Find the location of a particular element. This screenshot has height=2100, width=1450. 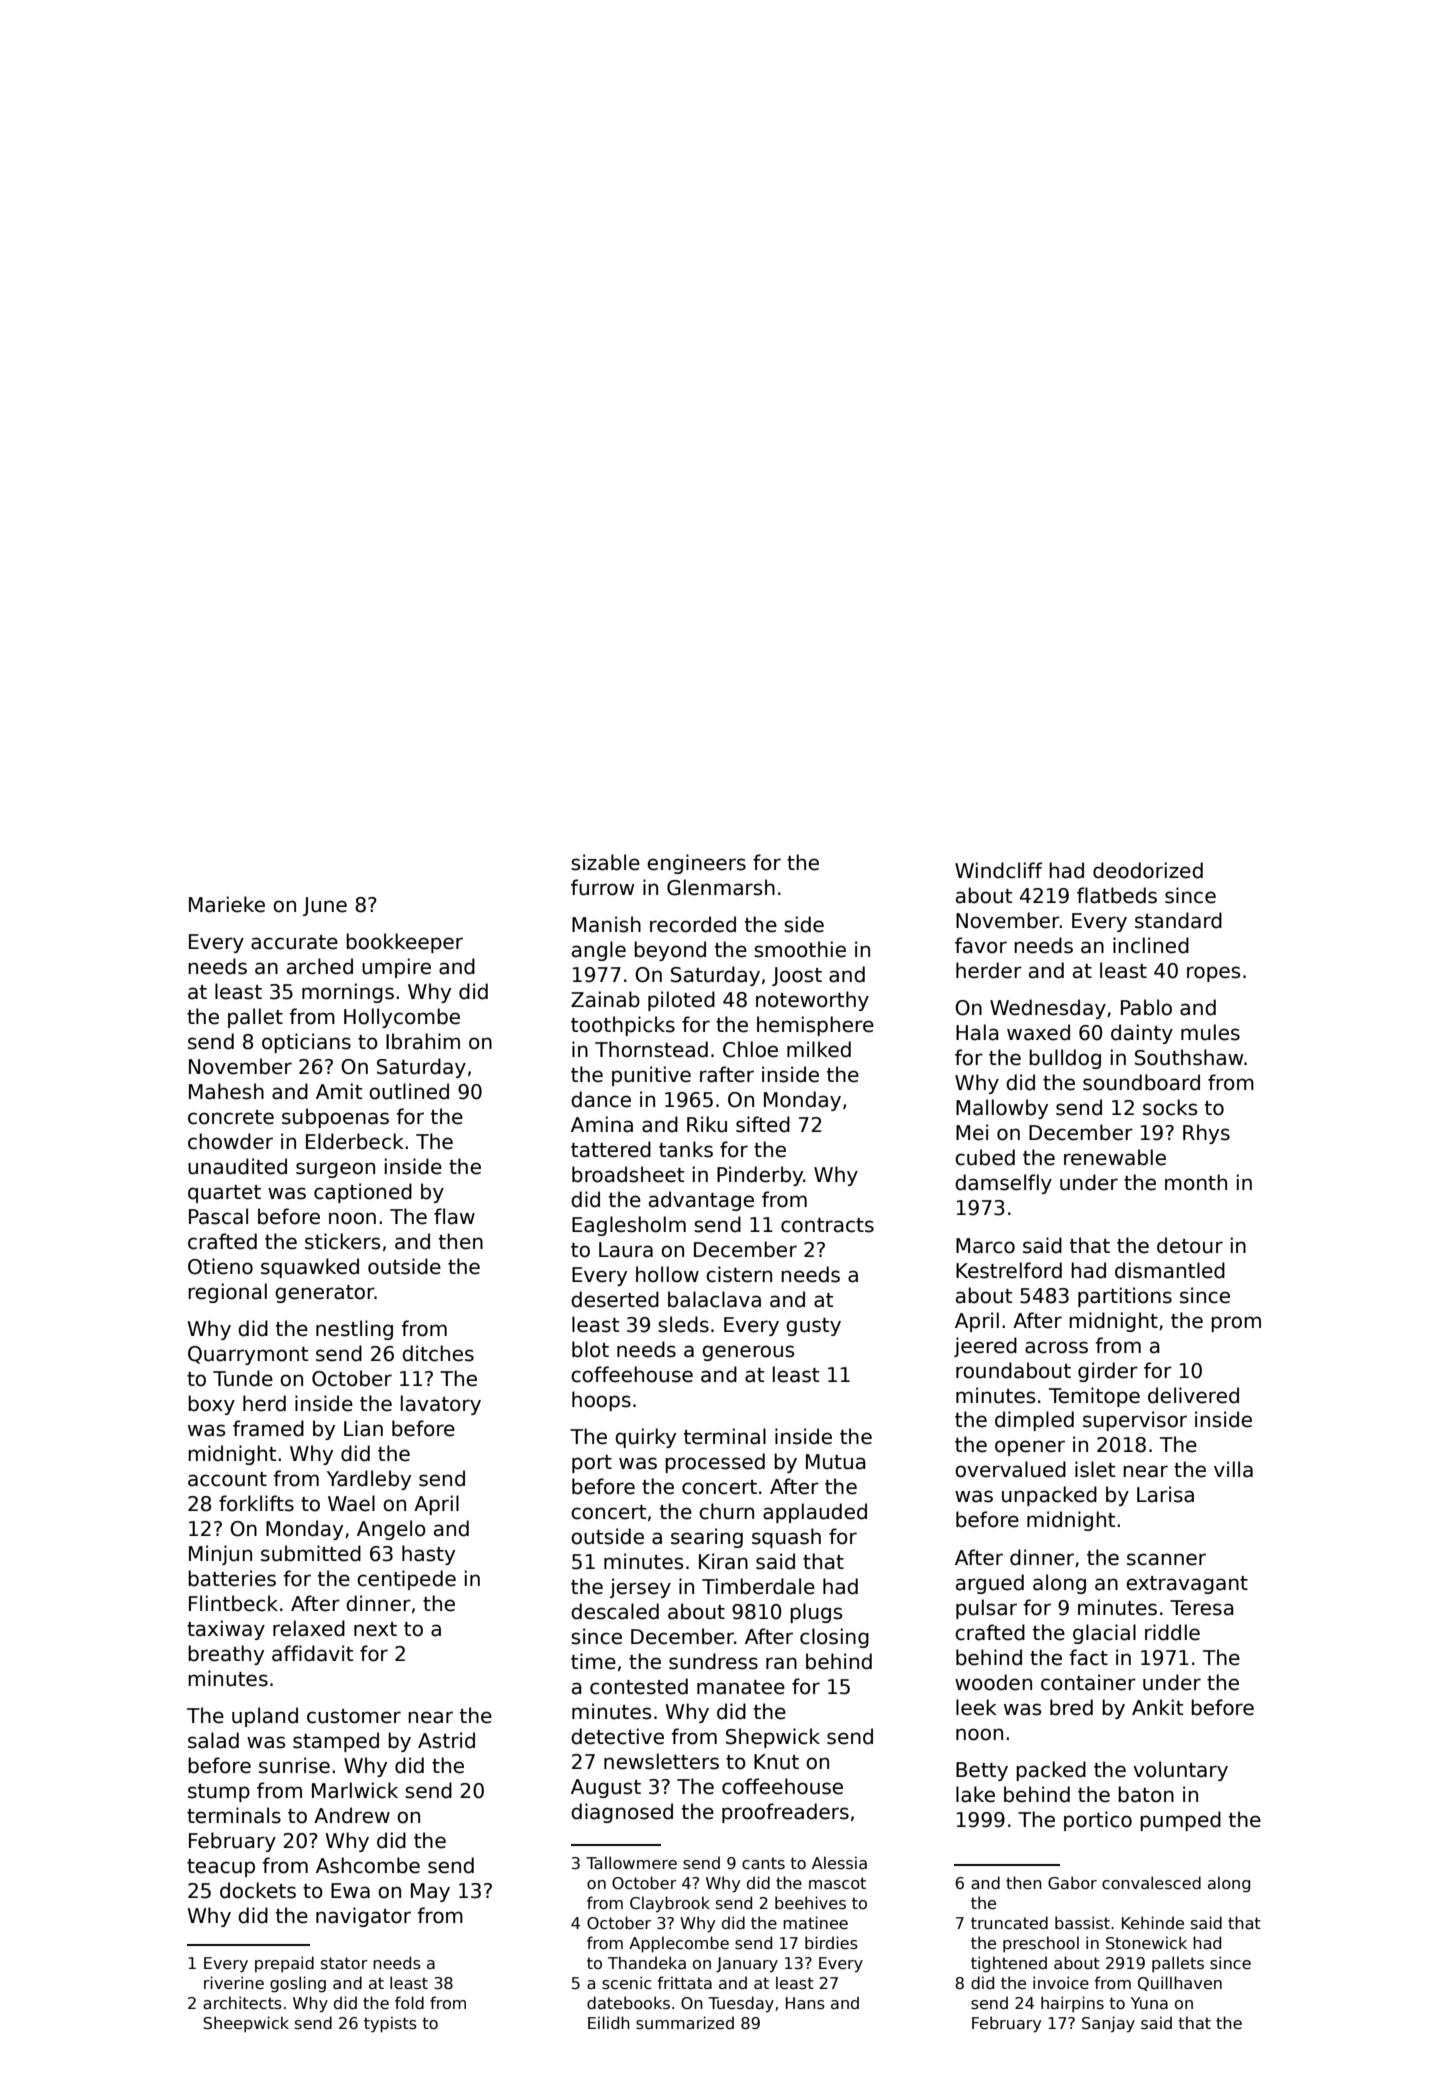

damselfly is located at coordinates (1003, 1184).
